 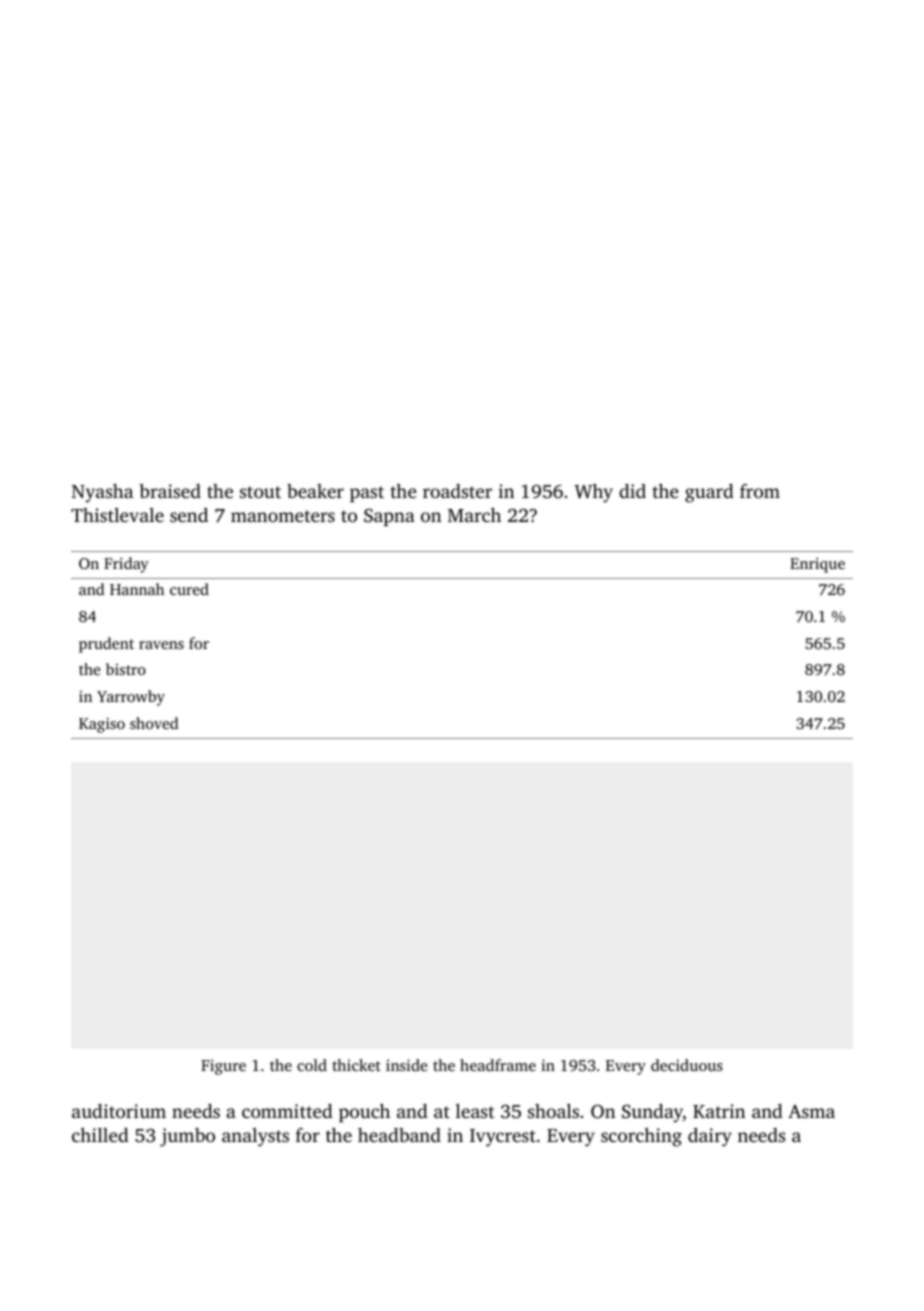 I want to click on deciduous, so click(x=687, y=1065).
